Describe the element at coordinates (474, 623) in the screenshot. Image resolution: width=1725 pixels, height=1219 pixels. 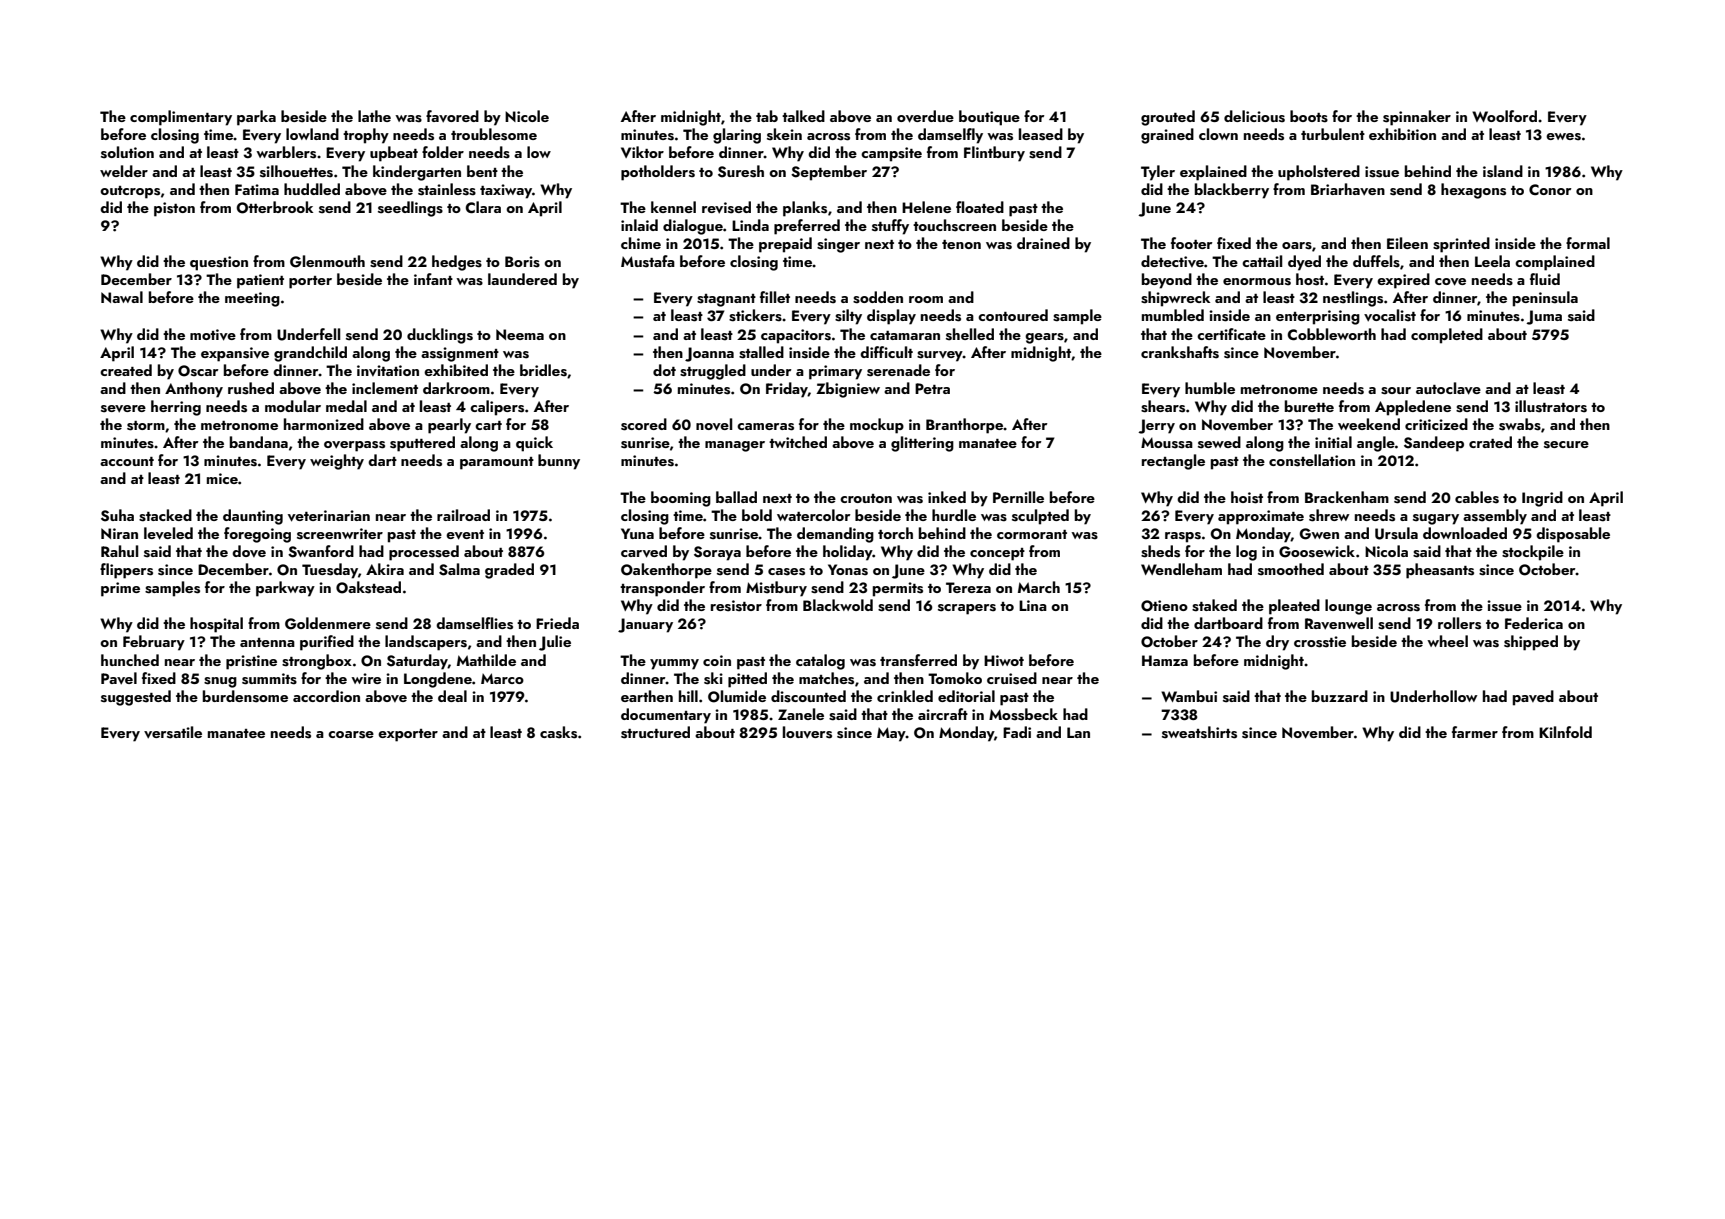
I see `damselflies` at that location.
